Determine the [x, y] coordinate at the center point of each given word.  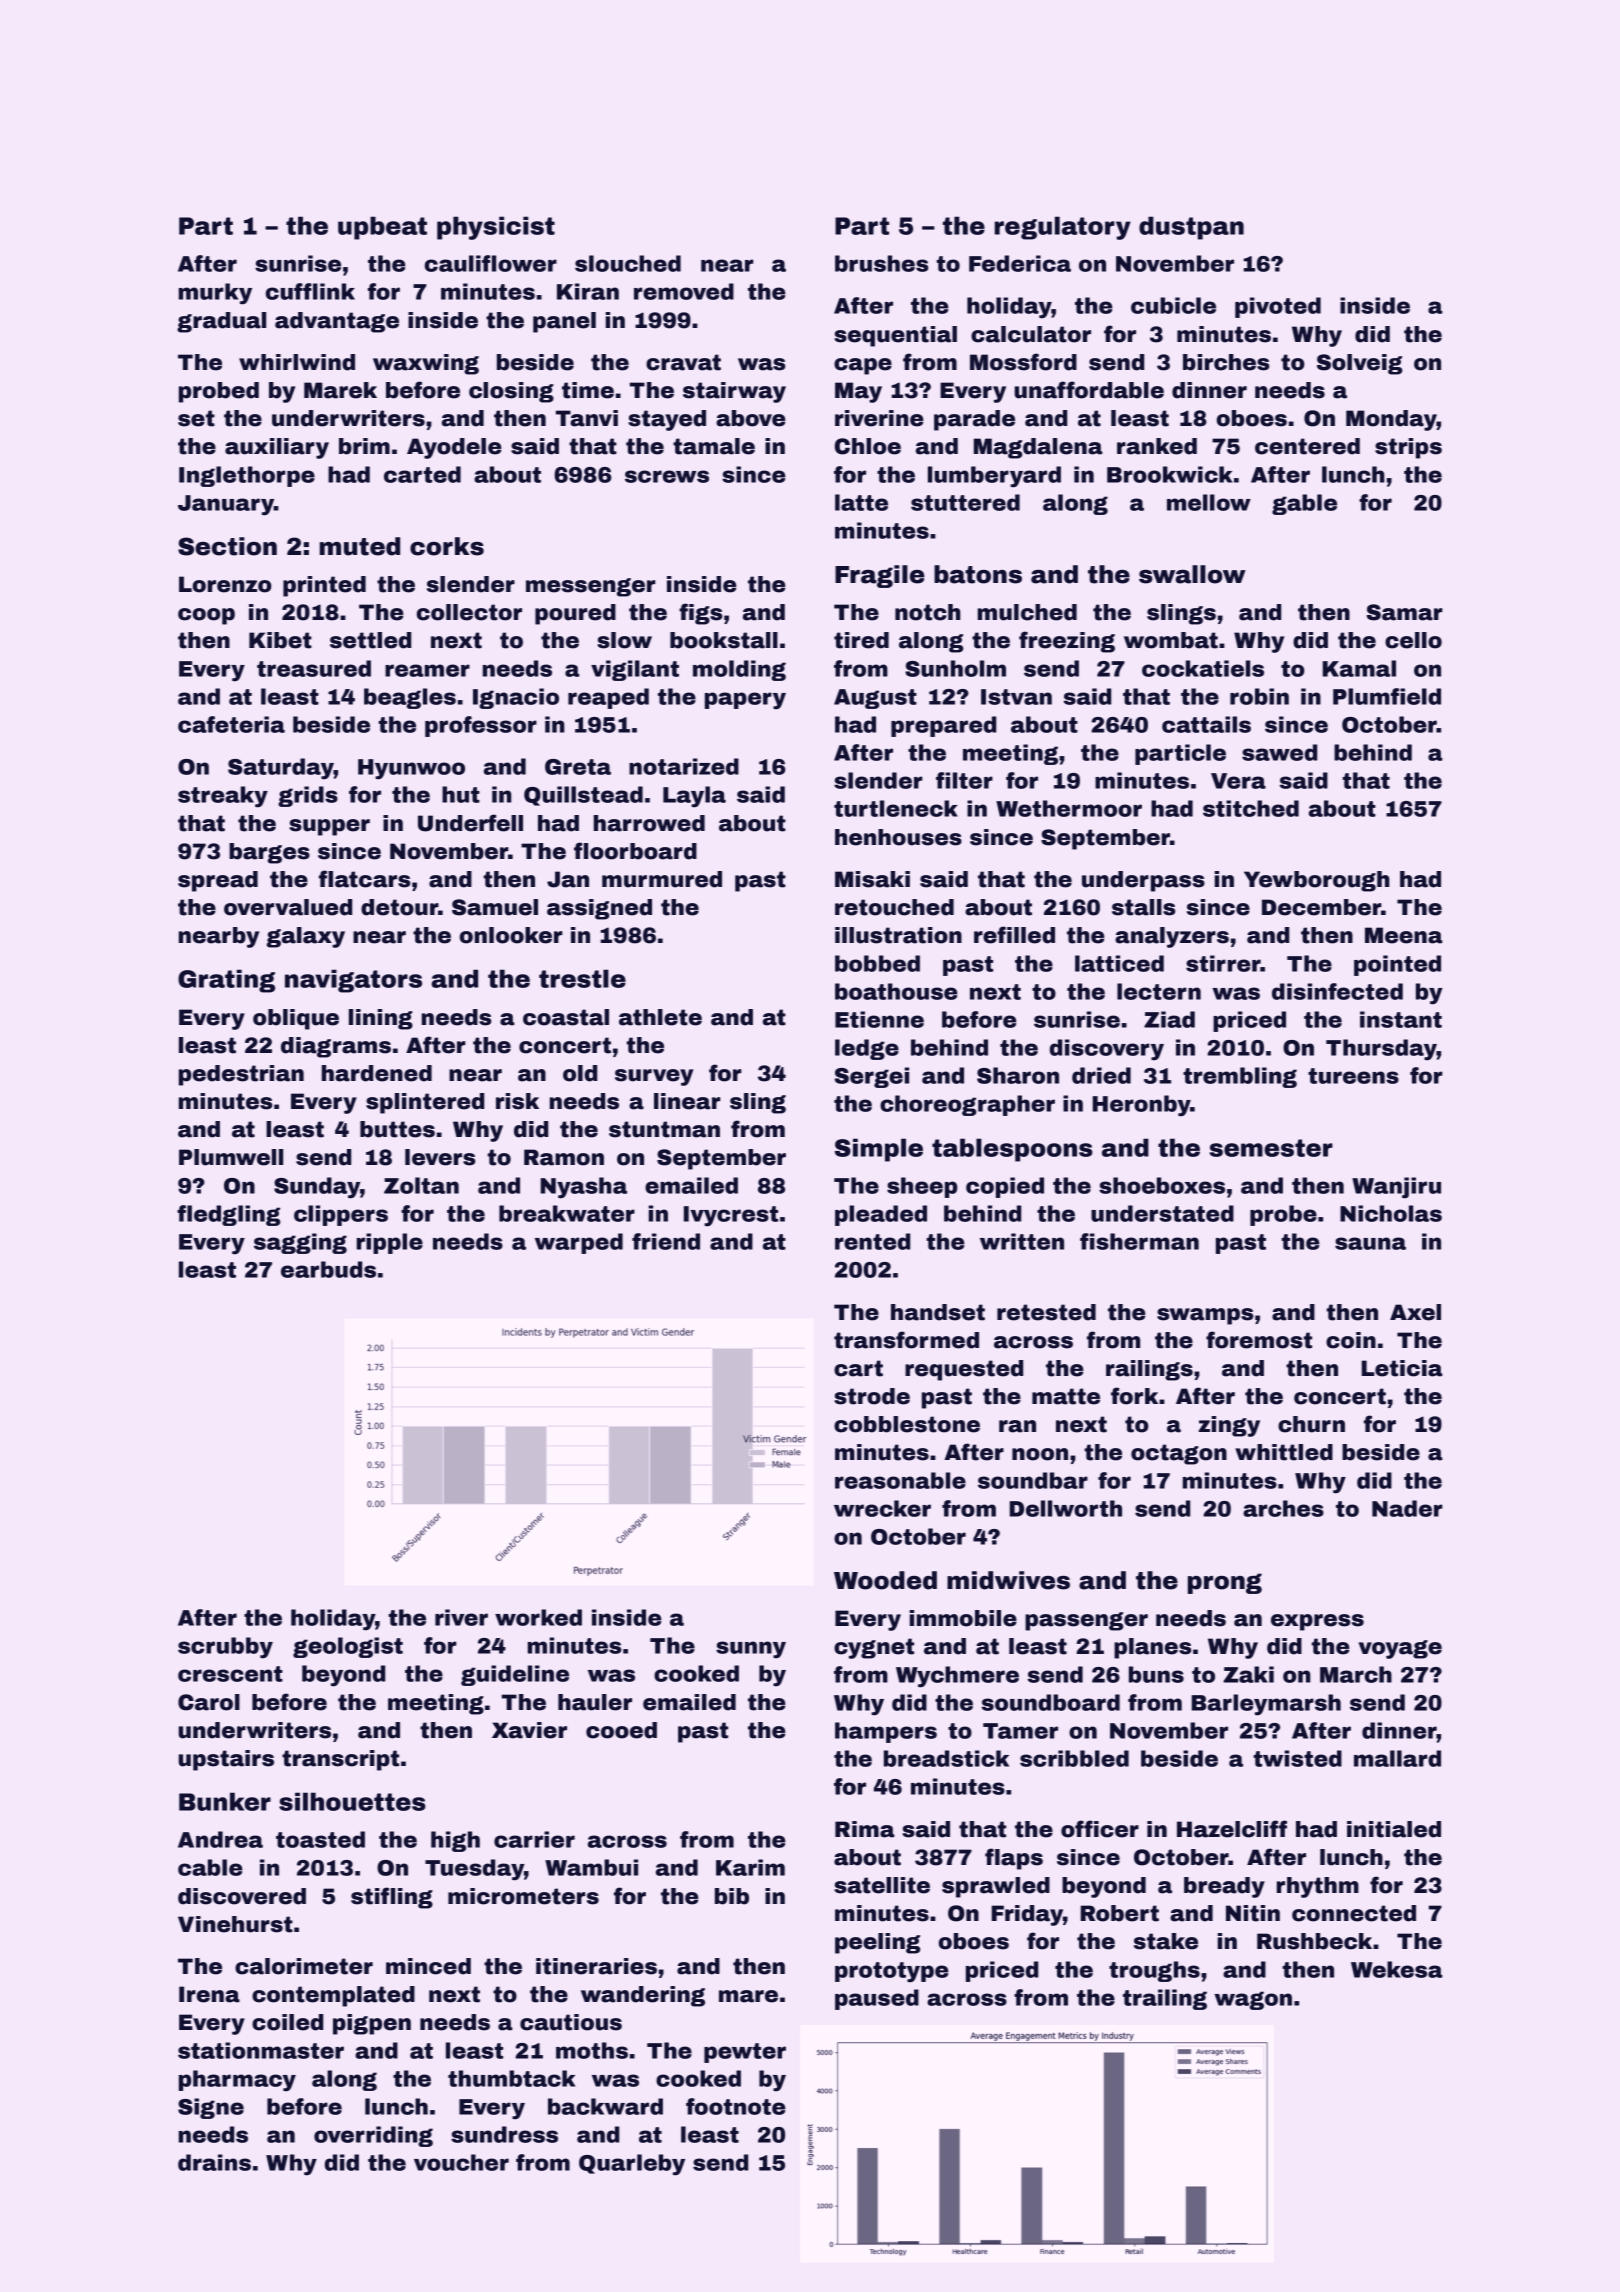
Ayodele [454, 448]
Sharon [1018, 1075]
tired [861, 640]
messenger [591, 587]
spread [218, 881]
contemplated [333, 1996]
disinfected [1337, 991]
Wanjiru [1396, 1188]
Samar [1405, 612]
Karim [750, 1867]
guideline [515, 1675]
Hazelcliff [1232, 1829]
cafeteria [231, 724]
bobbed [877, 963]
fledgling [228, 1215]
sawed [1279, 752]
